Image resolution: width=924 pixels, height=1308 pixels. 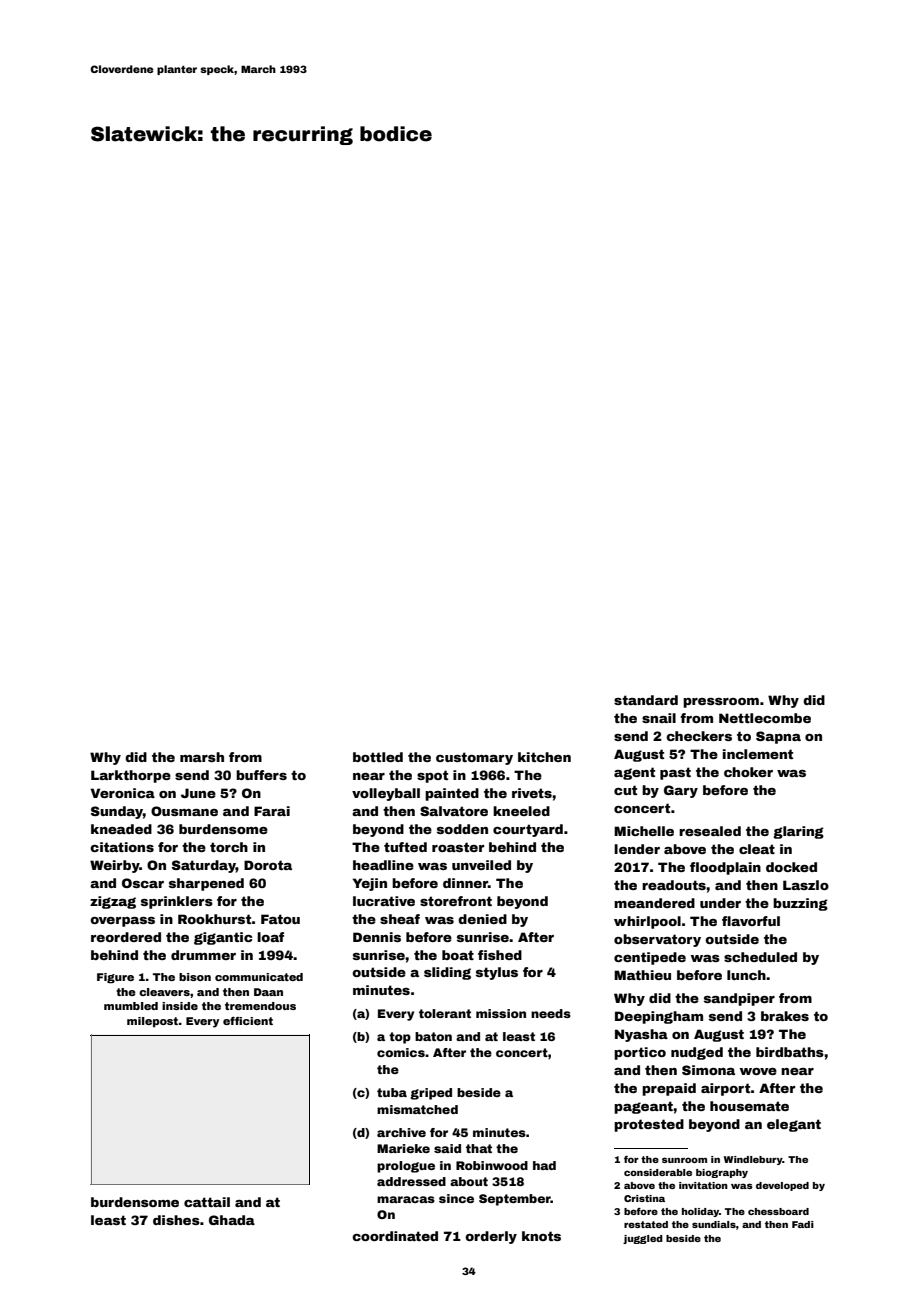 What do you see at coordinates (400, 919) in the document?
I see `sheaf` at bounding box center [400, 919].
